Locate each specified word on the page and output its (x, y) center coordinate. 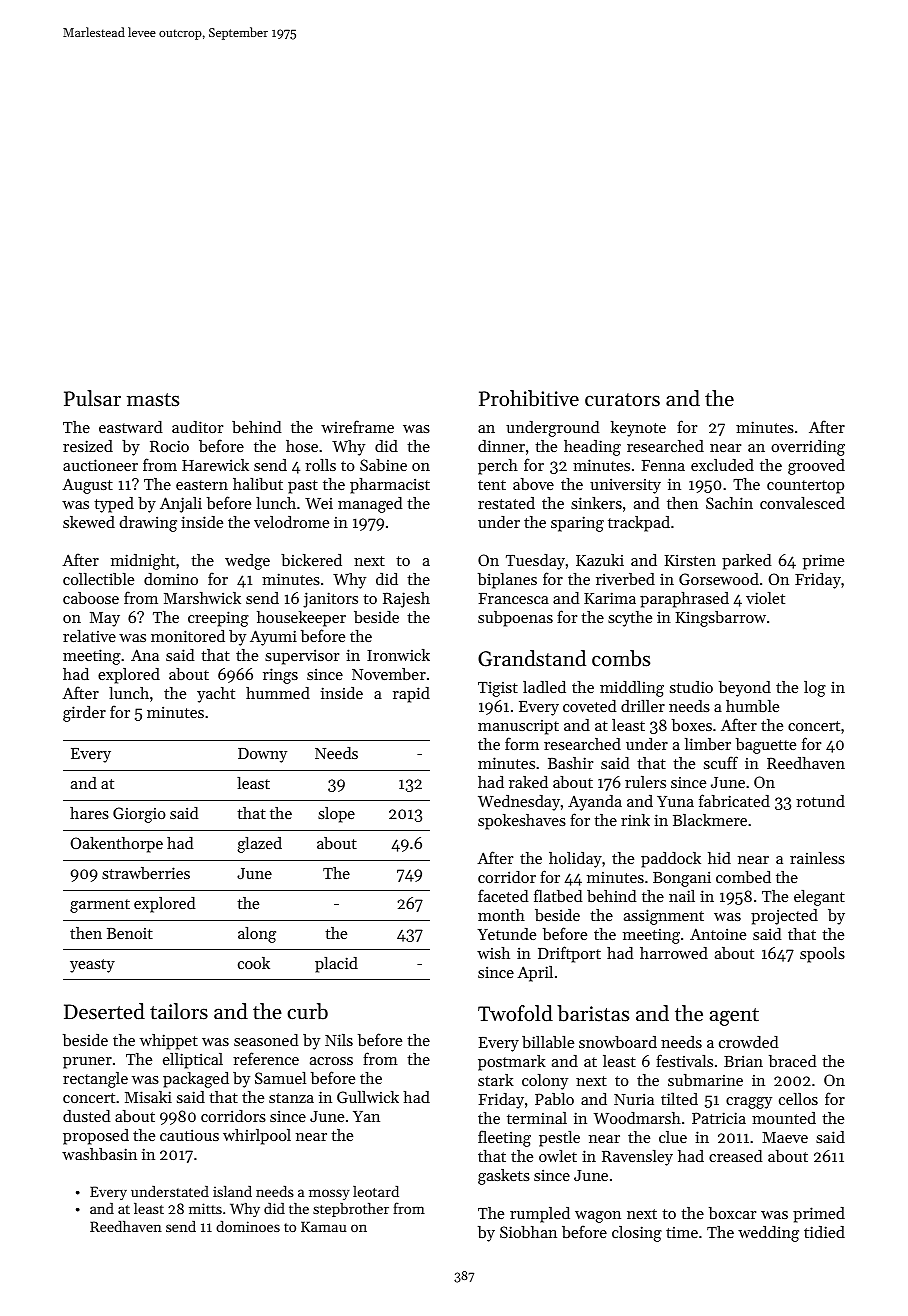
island (232, 1191)
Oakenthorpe (117, 845)
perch (498, 467)
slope (336, 815)
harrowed (674, 953)
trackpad (639, 524)
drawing (148, 524)
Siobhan (528, 1232)
